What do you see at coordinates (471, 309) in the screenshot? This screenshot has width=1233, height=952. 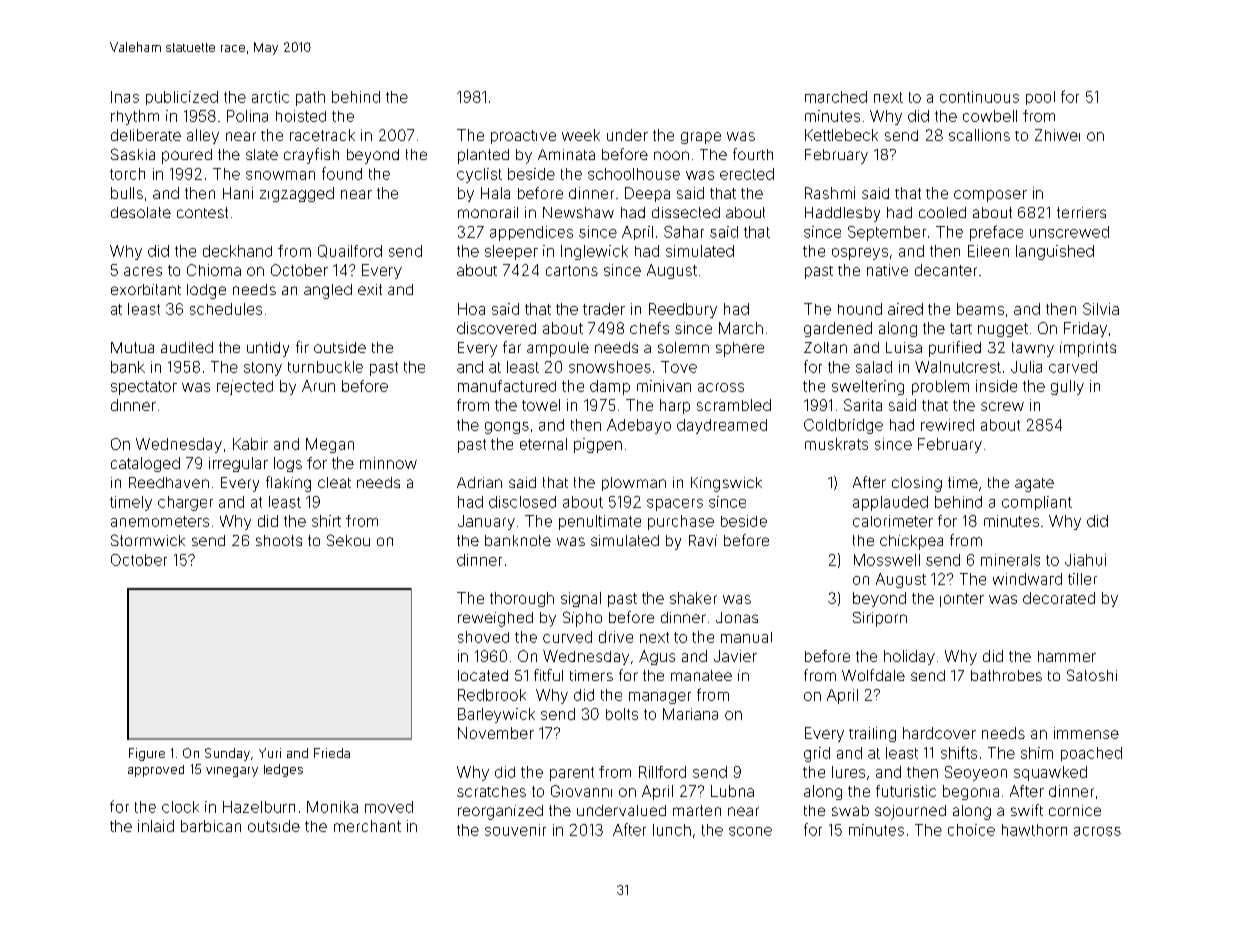 I see `Hoa` at bounding box center [471, 309].
